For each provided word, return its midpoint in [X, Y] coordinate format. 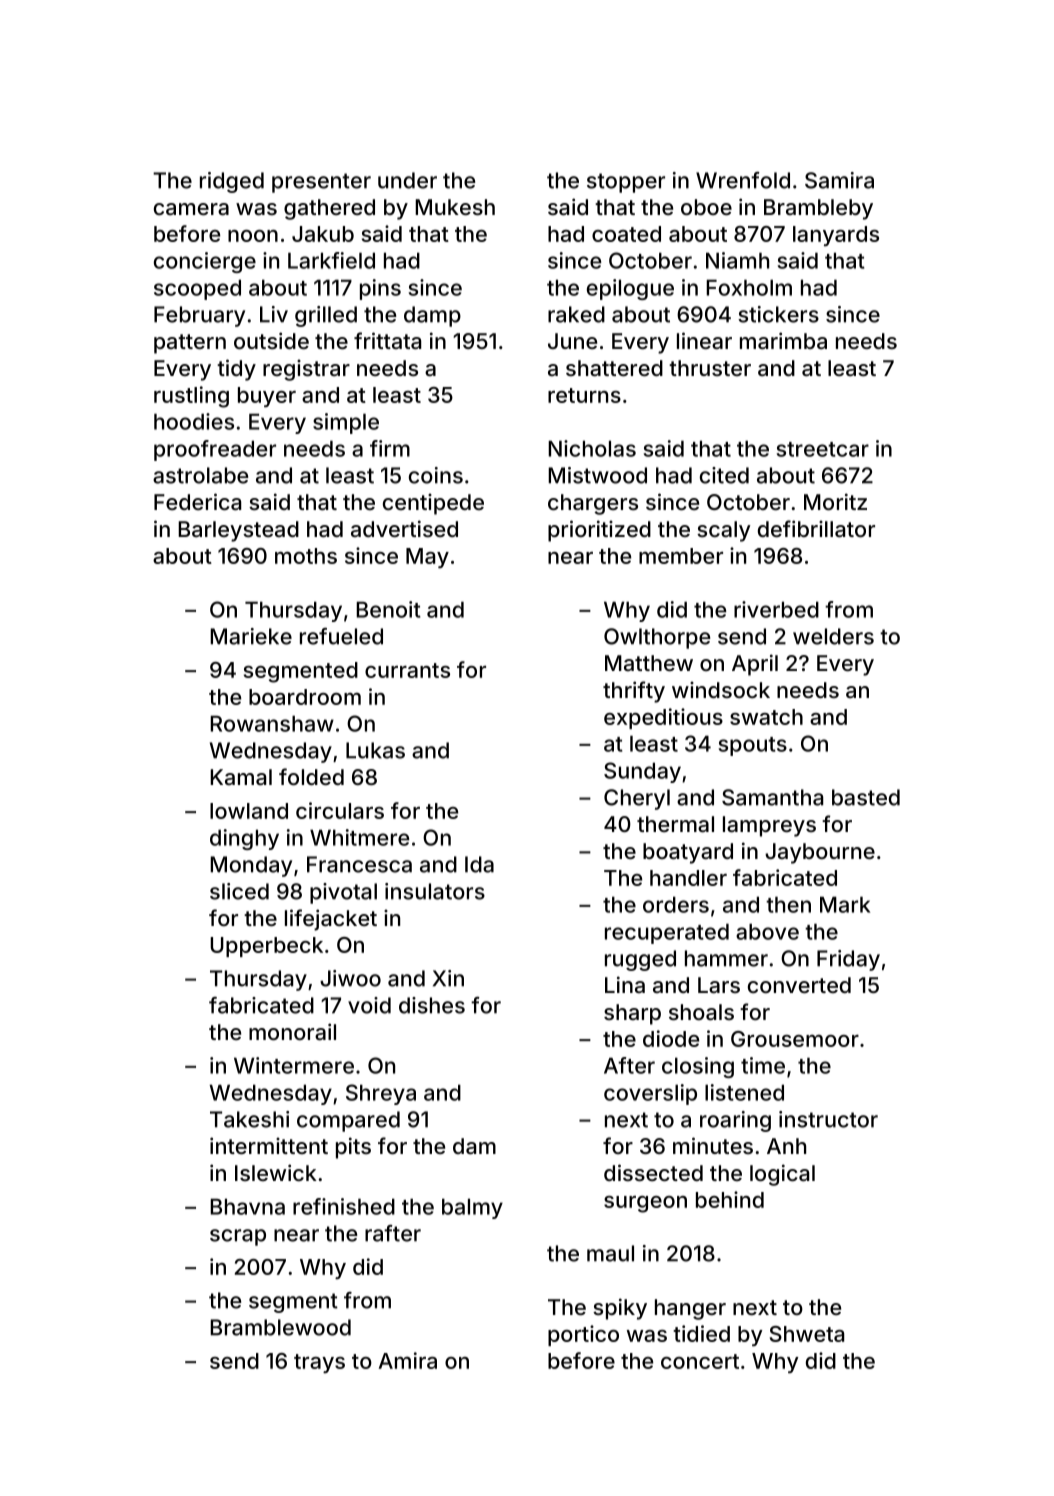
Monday [251, 866]
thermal [675, 824]
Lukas [375, 750]
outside [271, 340]
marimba [783, 341]
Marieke [251, 636]
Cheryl [637, 799]
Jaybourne [820, 853]
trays [319, 1363]
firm [390, 448]
